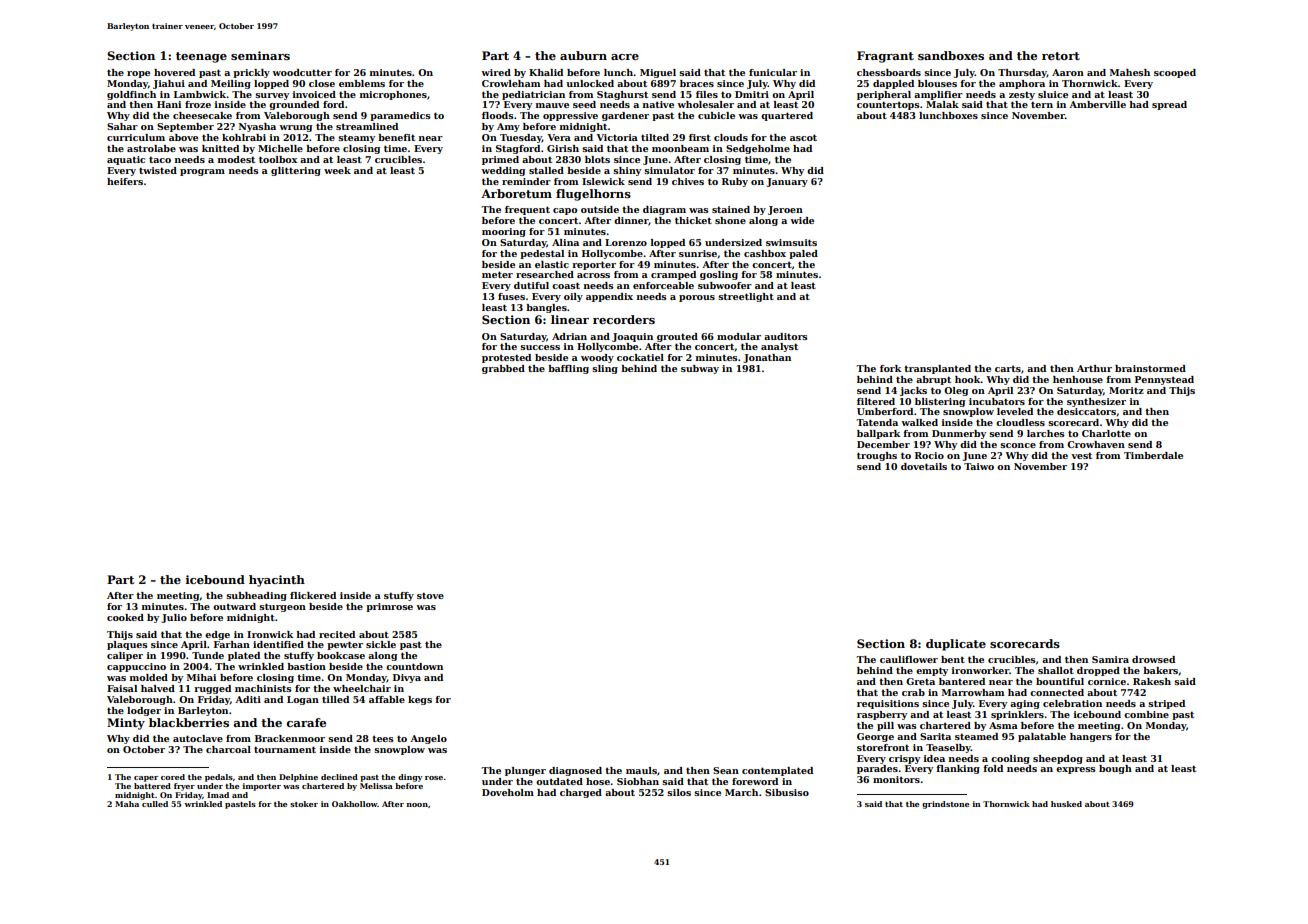  Describe the element at coordinates (802, 220) in the image. I see `wide` at that location.
